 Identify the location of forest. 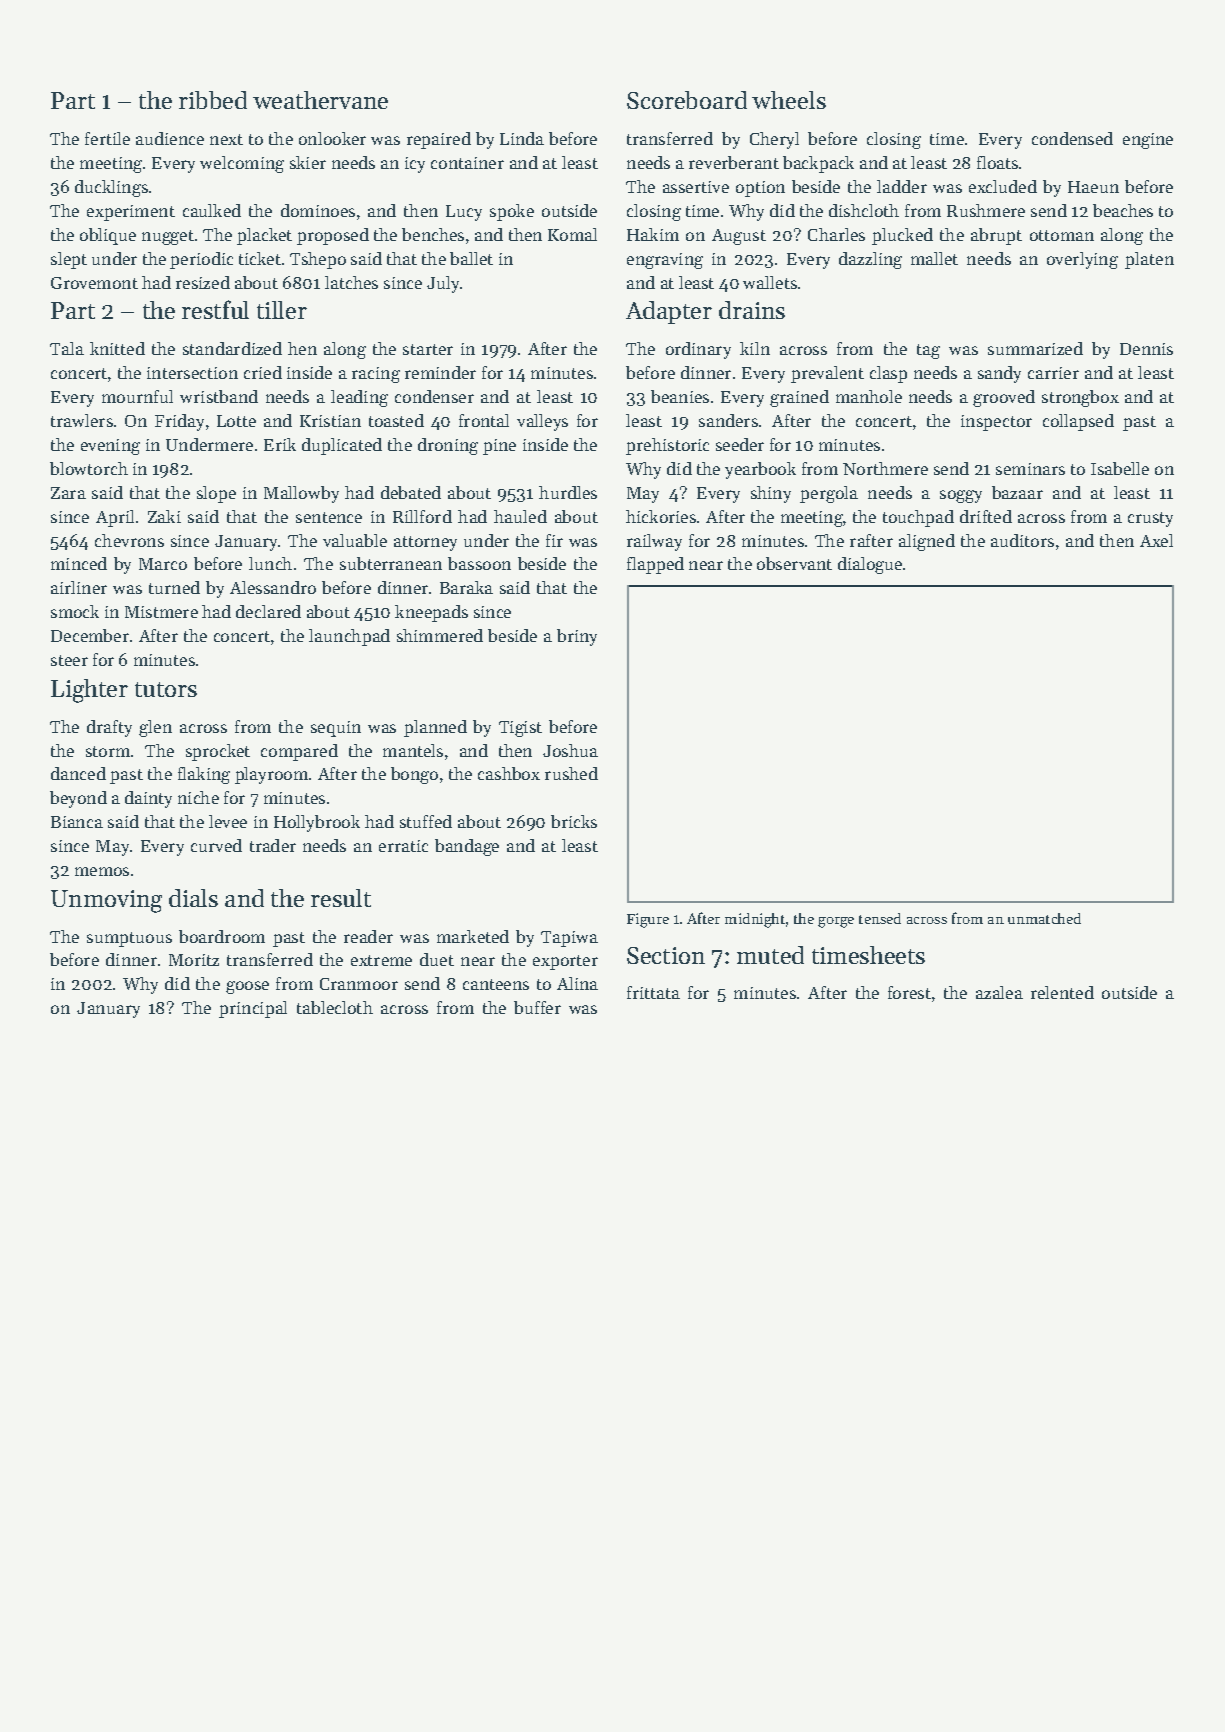
(909, 992).
